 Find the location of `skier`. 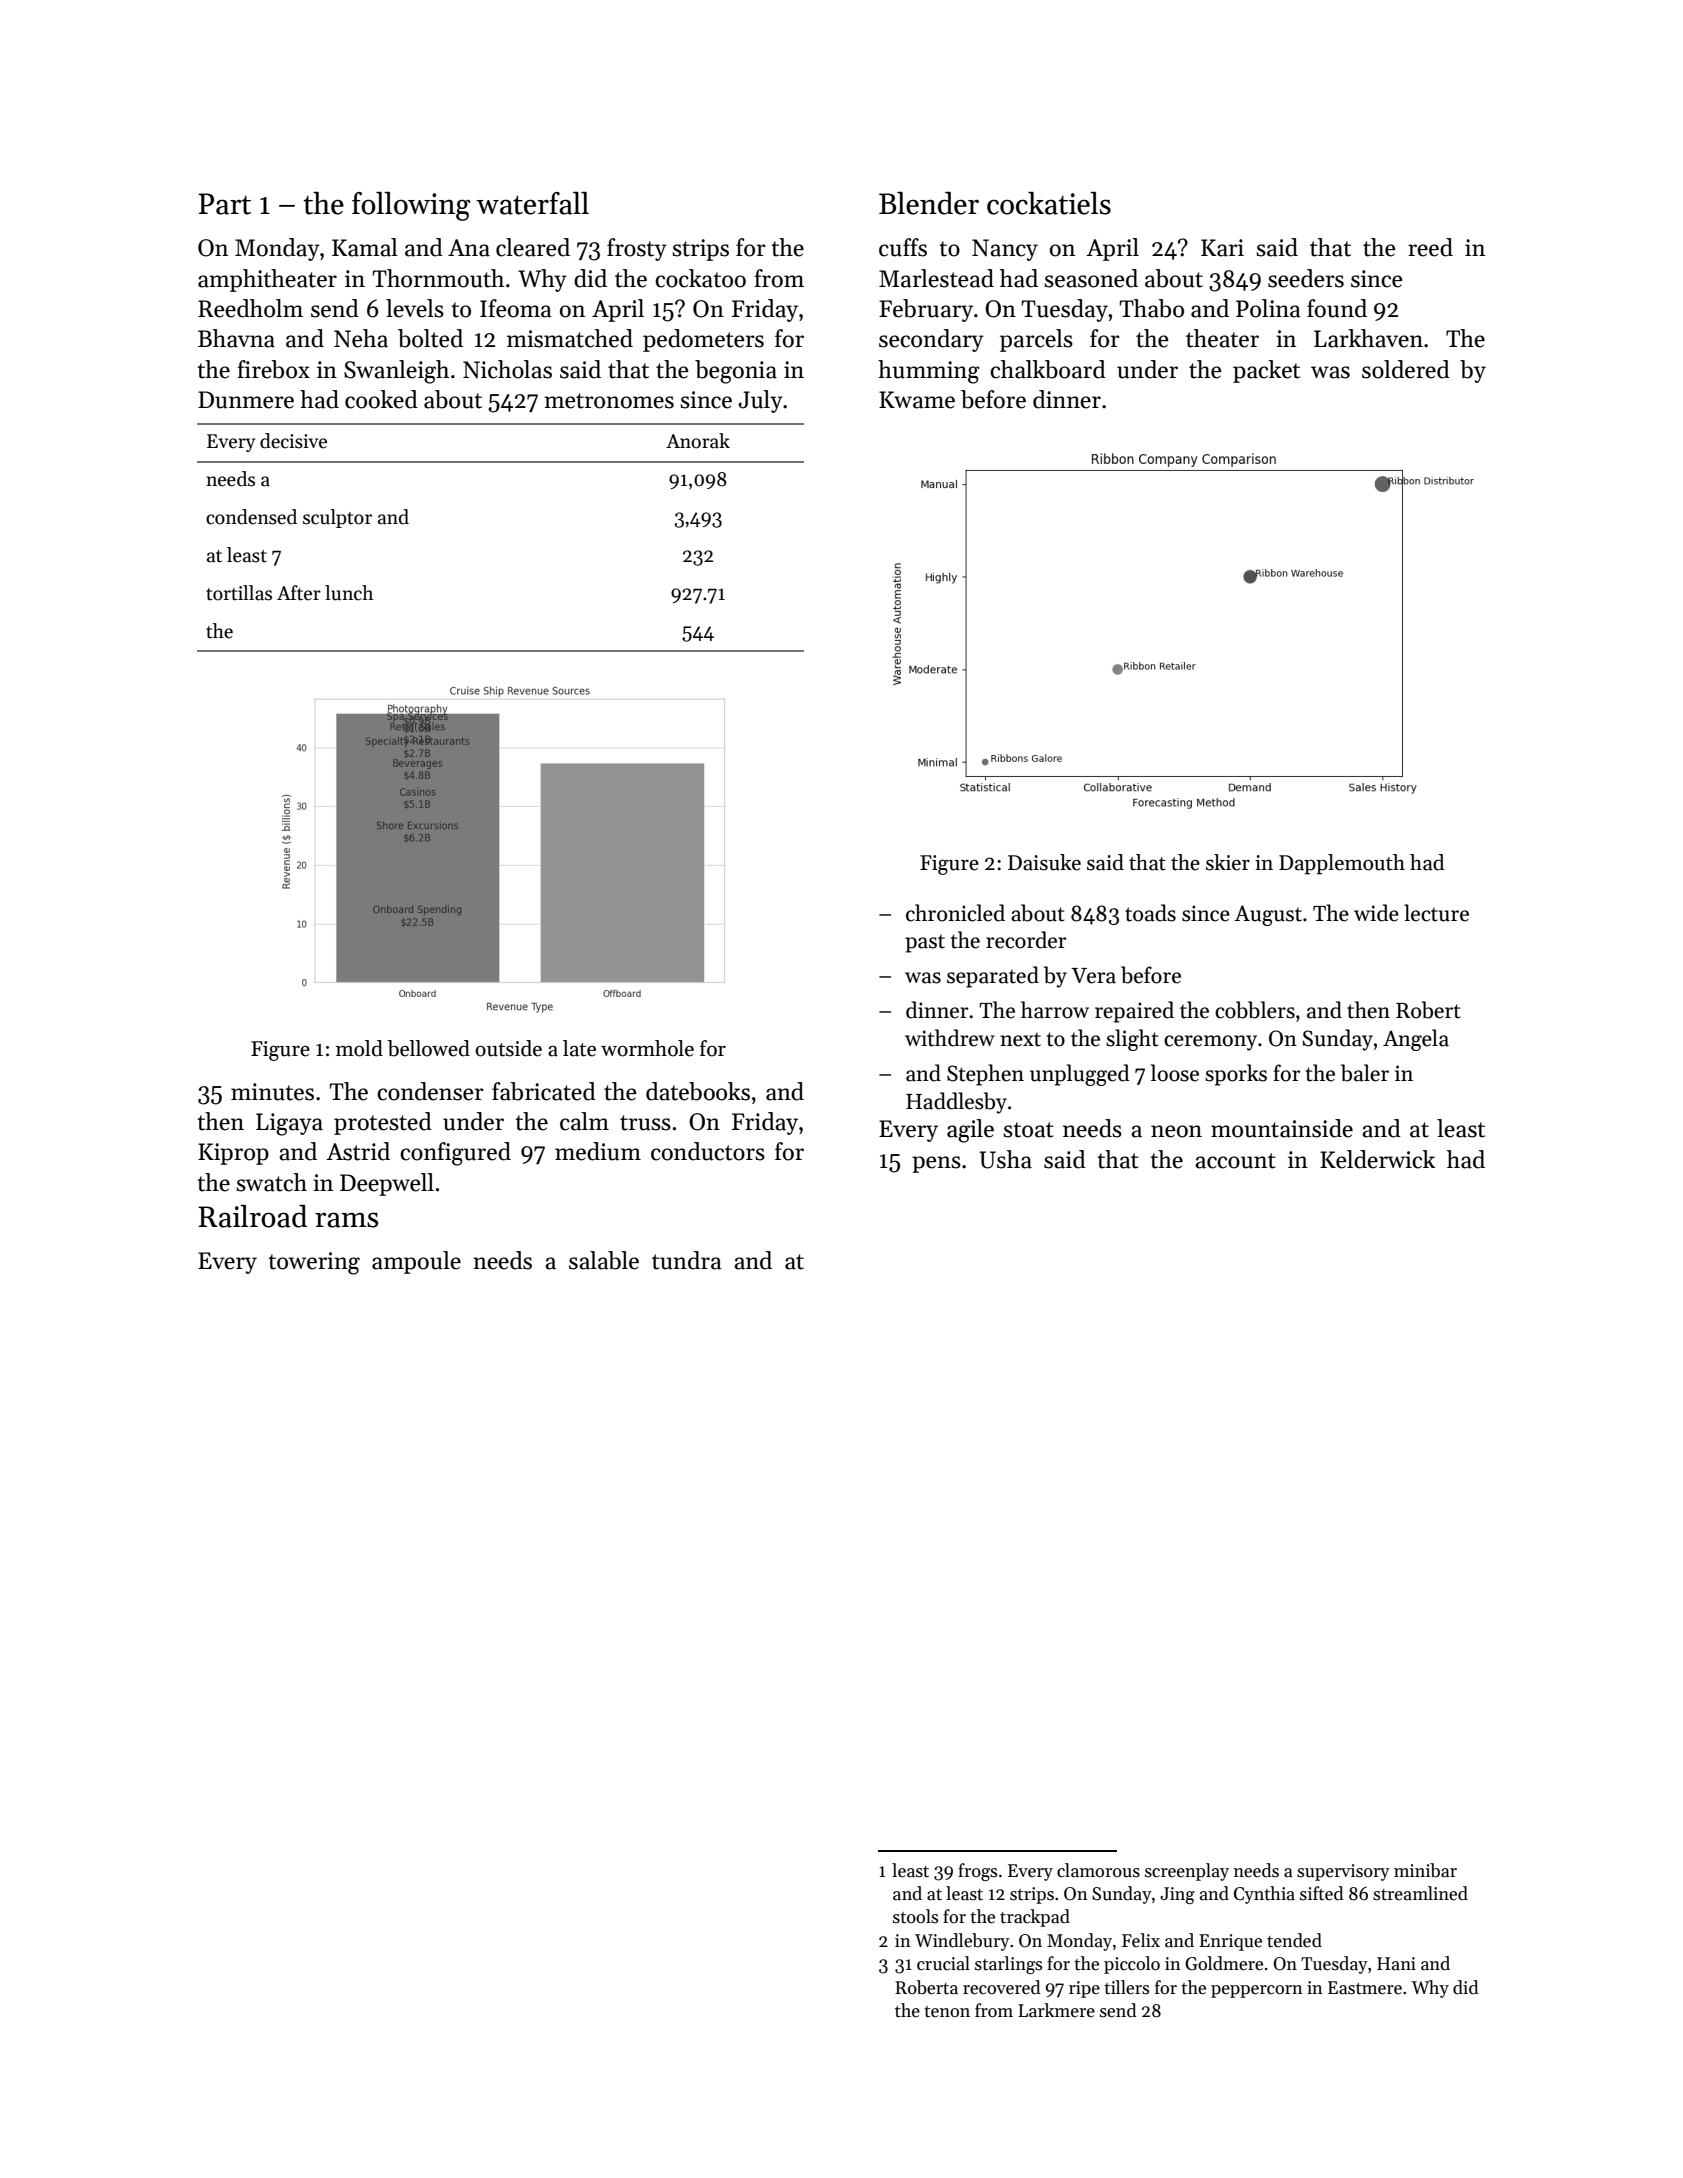

skier is located at coordinates (1228, 862).
